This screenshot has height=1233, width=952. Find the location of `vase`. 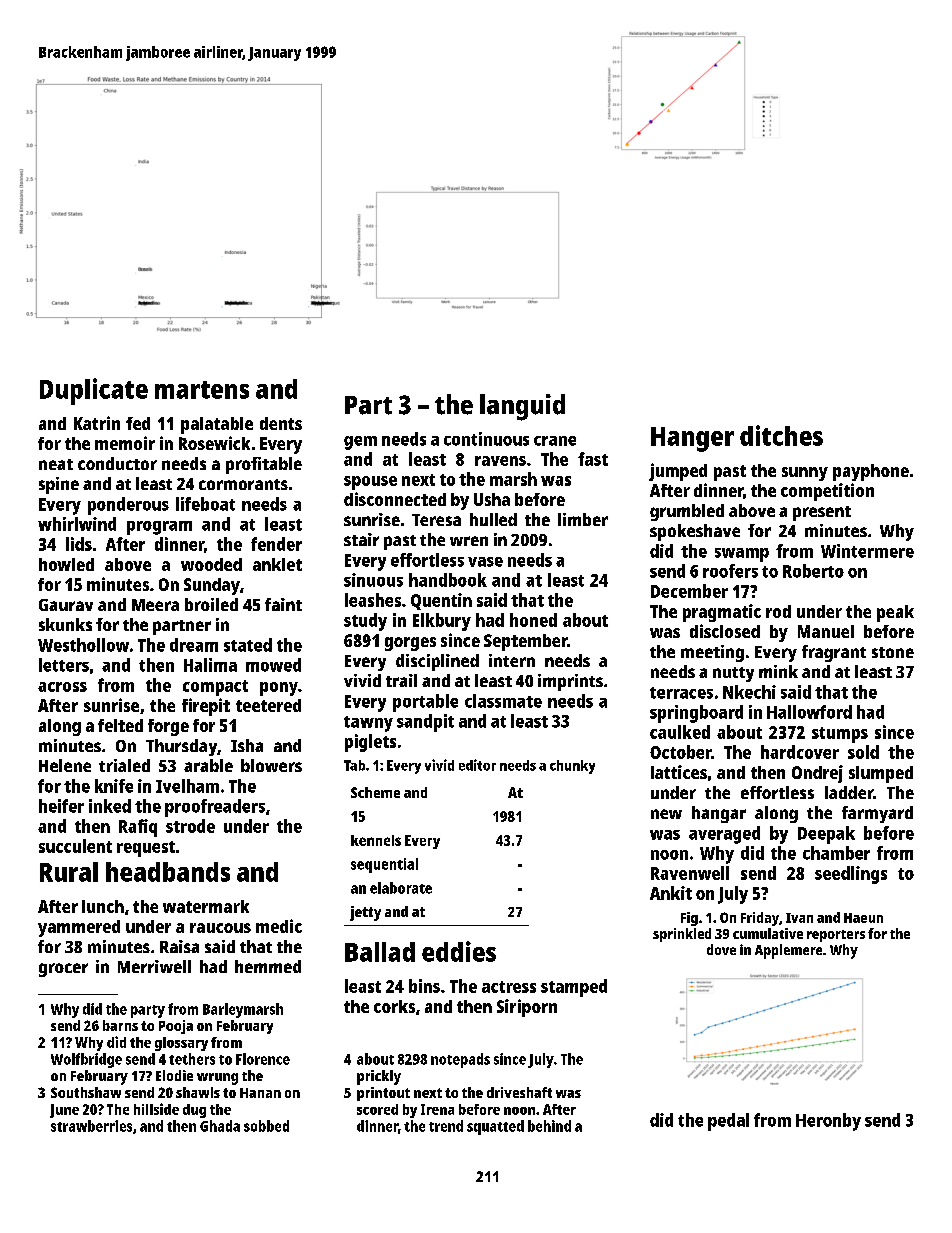

vase is located at coordinates (485, 562).
